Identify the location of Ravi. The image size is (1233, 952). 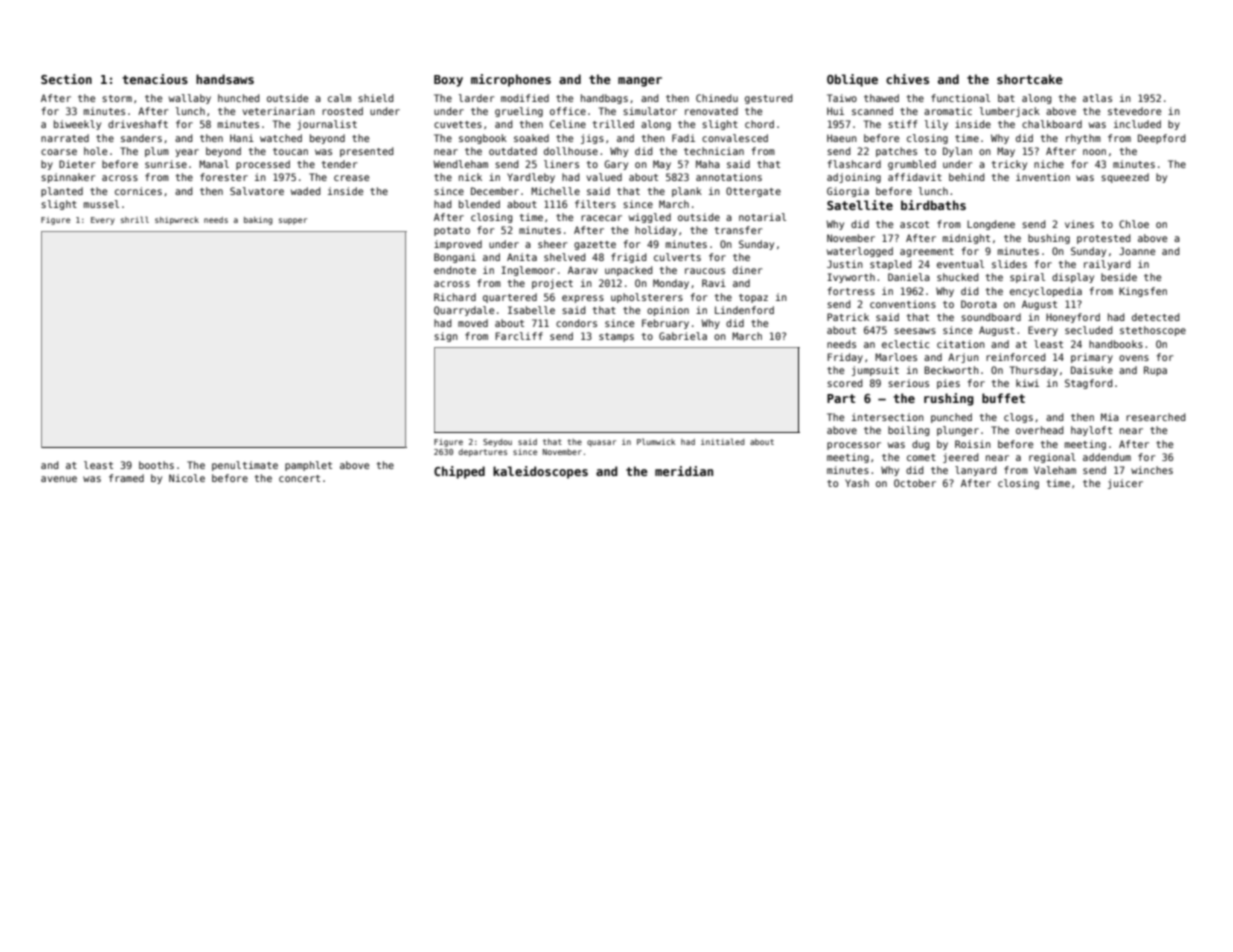
(714, 283).
